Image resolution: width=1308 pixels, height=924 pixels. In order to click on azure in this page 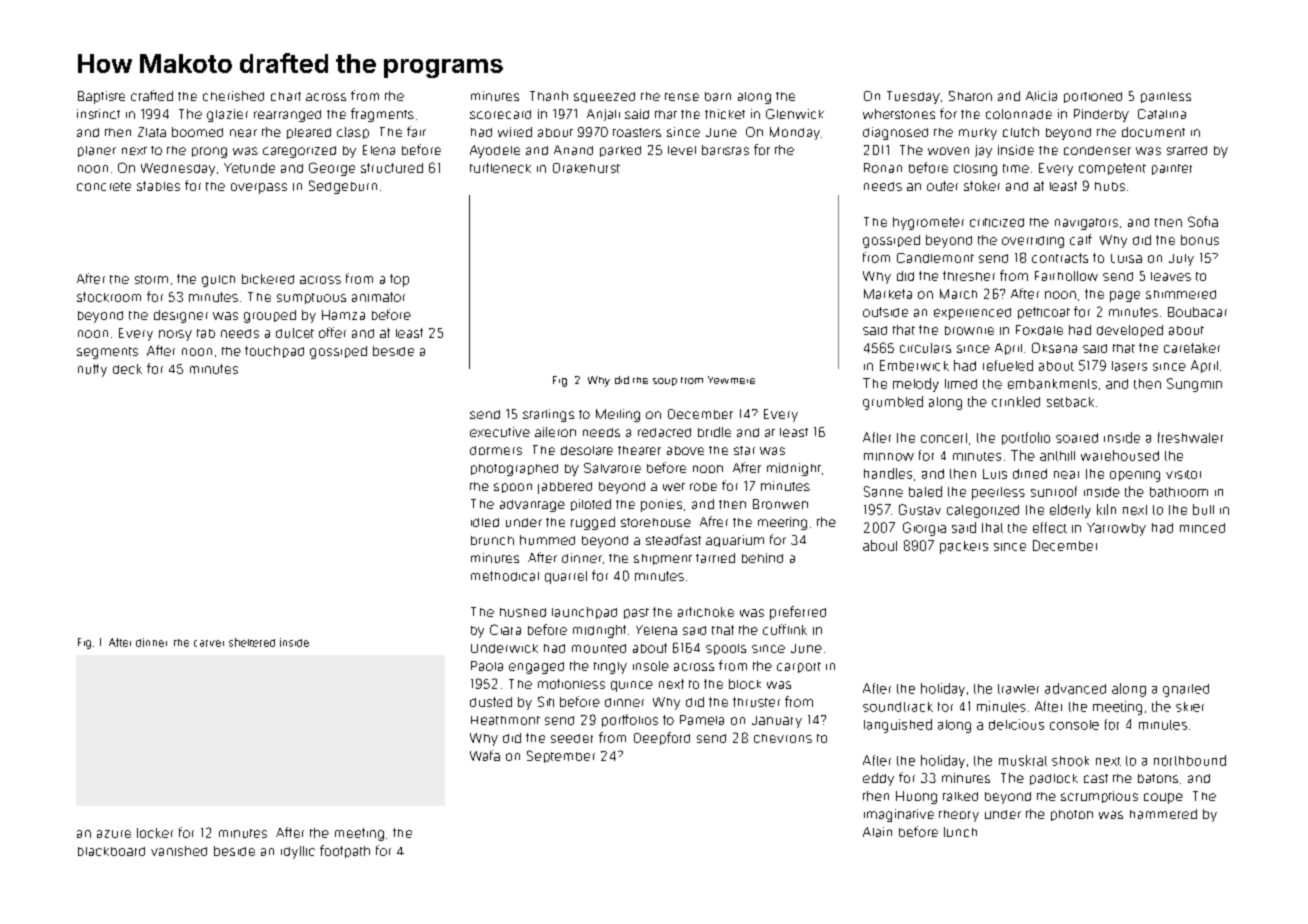, I will do `click(114, 834)`.
